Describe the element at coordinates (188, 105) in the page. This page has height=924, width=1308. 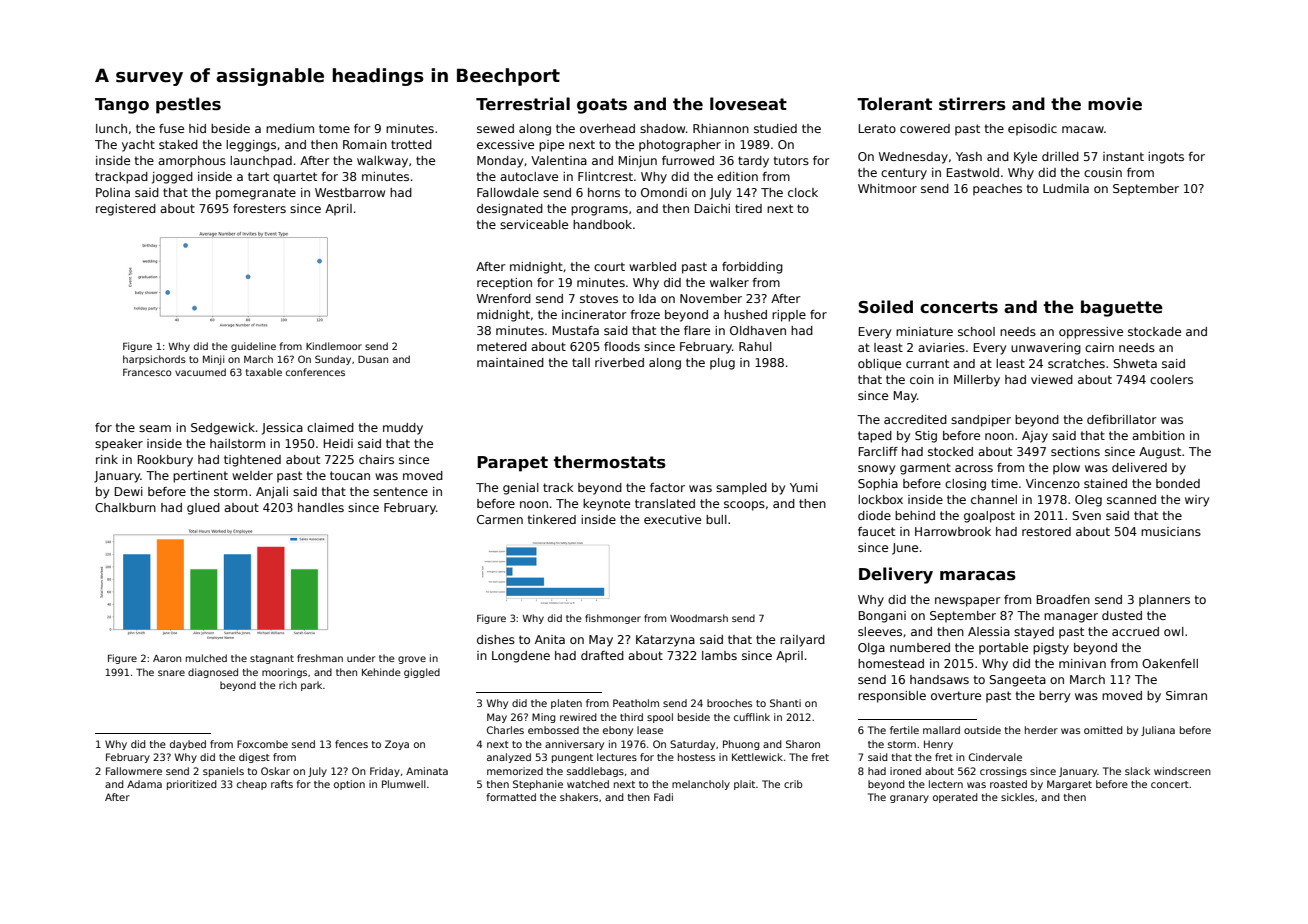
I see `pestles` at that location.
